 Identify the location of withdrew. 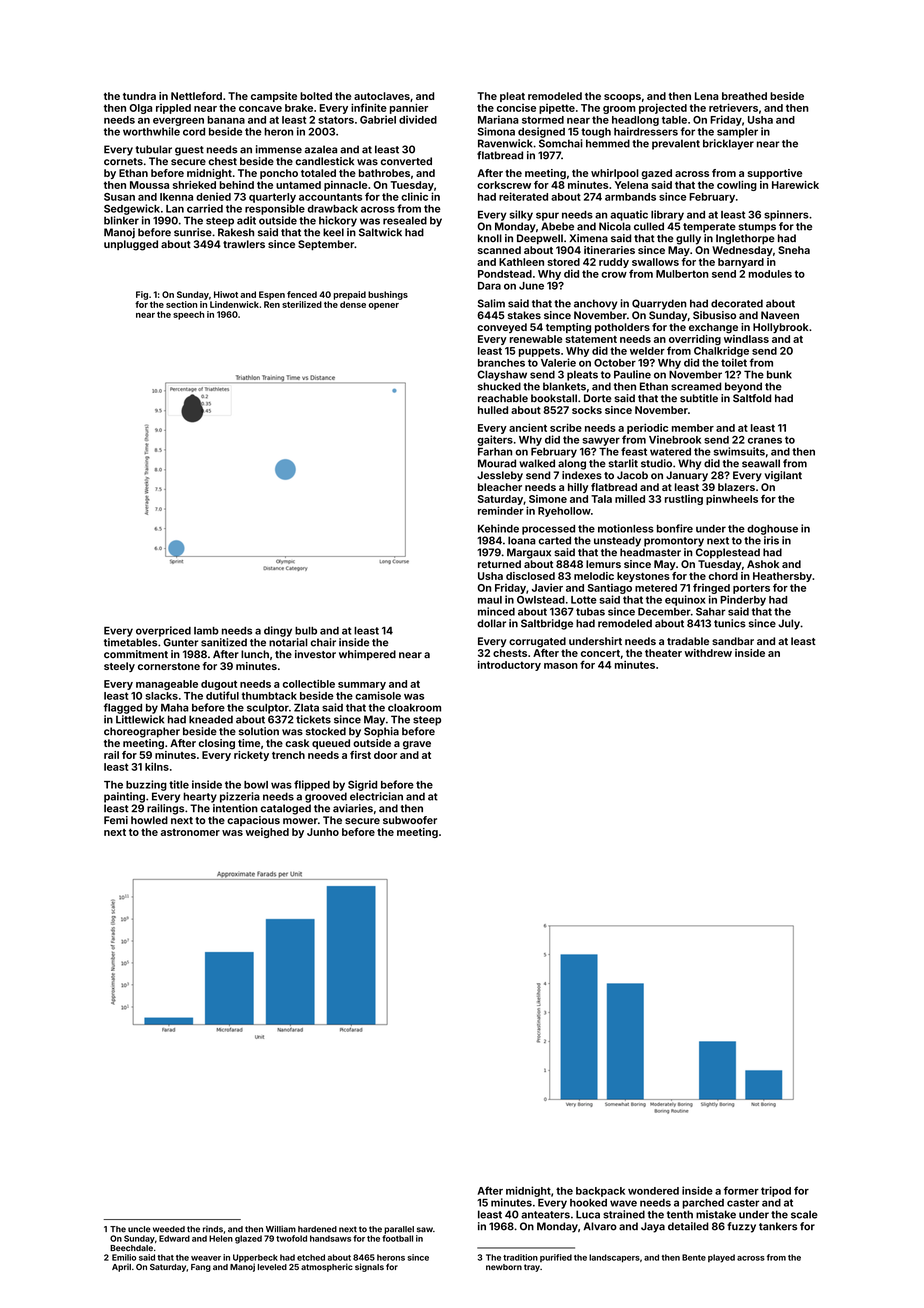
(708, 653).
